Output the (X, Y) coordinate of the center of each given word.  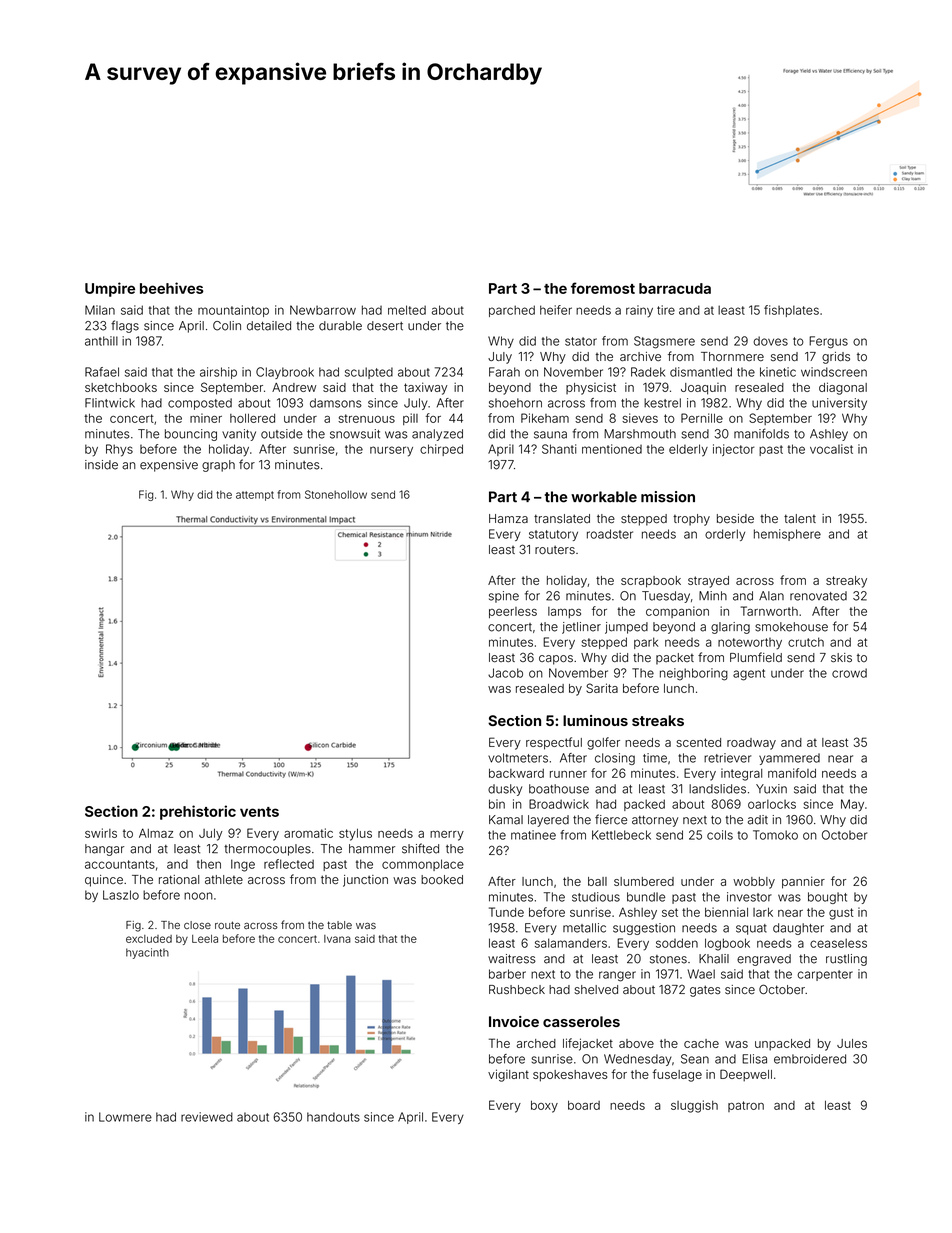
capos (556, 660)
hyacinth (147, 953)
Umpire (110, 289)
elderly (688, 450)
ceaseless (838, 943)
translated (562, 518)
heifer (556, 310)
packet (675, 659)
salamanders (571, 943)
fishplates (791, 311)
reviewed (207, 1117)
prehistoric (198, 812)
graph (218, 466)
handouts (333, 1117)
